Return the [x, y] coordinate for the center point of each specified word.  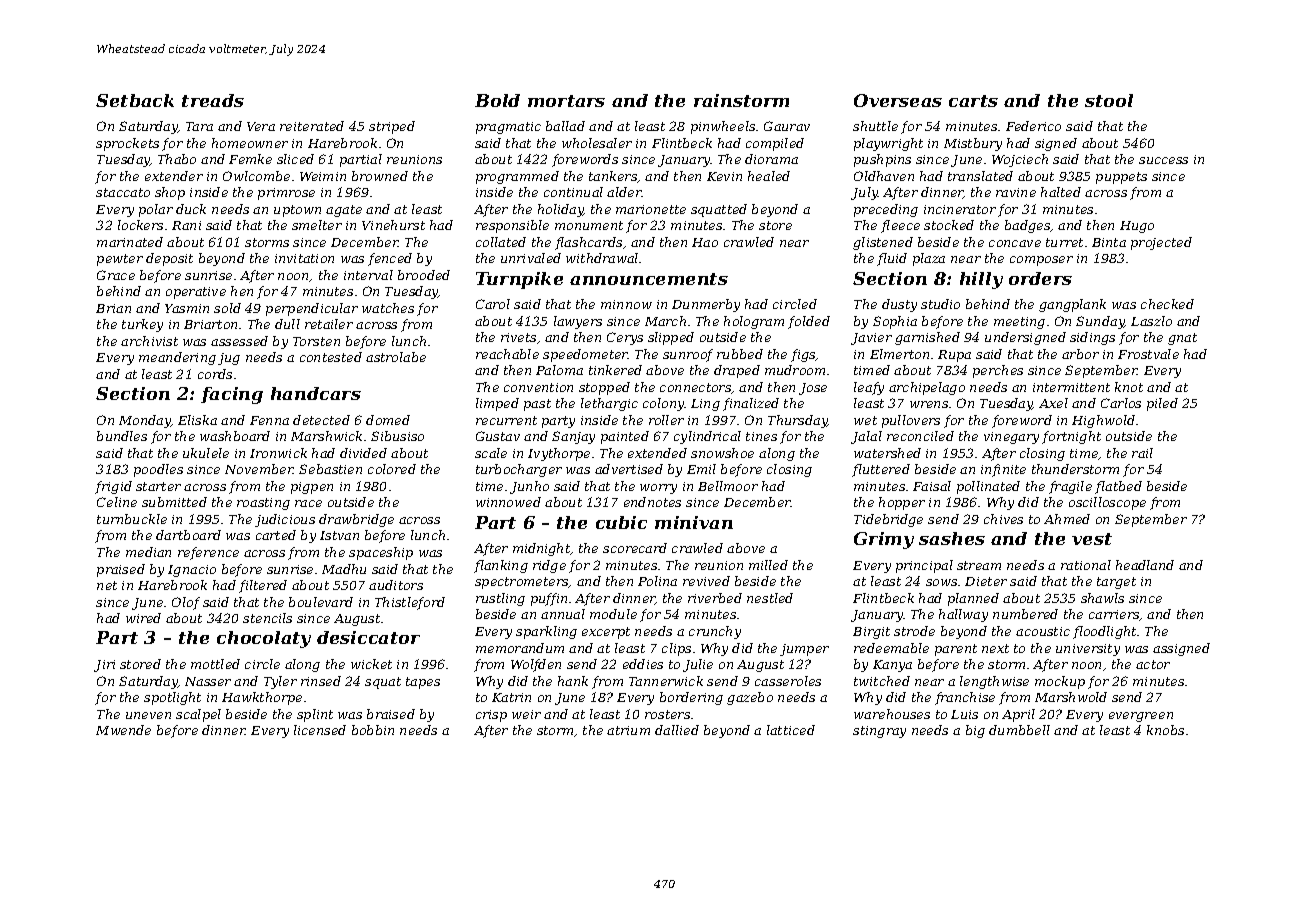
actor [1153, 664]
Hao [705, 242]
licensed [320, 730]
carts [973, 101]
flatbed [1118, 487]
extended [657, 453]
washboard [235, 436]
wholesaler [597, 143]
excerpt [606, 633]
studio [940, 304]
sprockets [127, 144]
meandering [177, 358]
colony [664, 404]
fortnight [1071, 437]
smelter [317, 225]
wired [143, 618]
